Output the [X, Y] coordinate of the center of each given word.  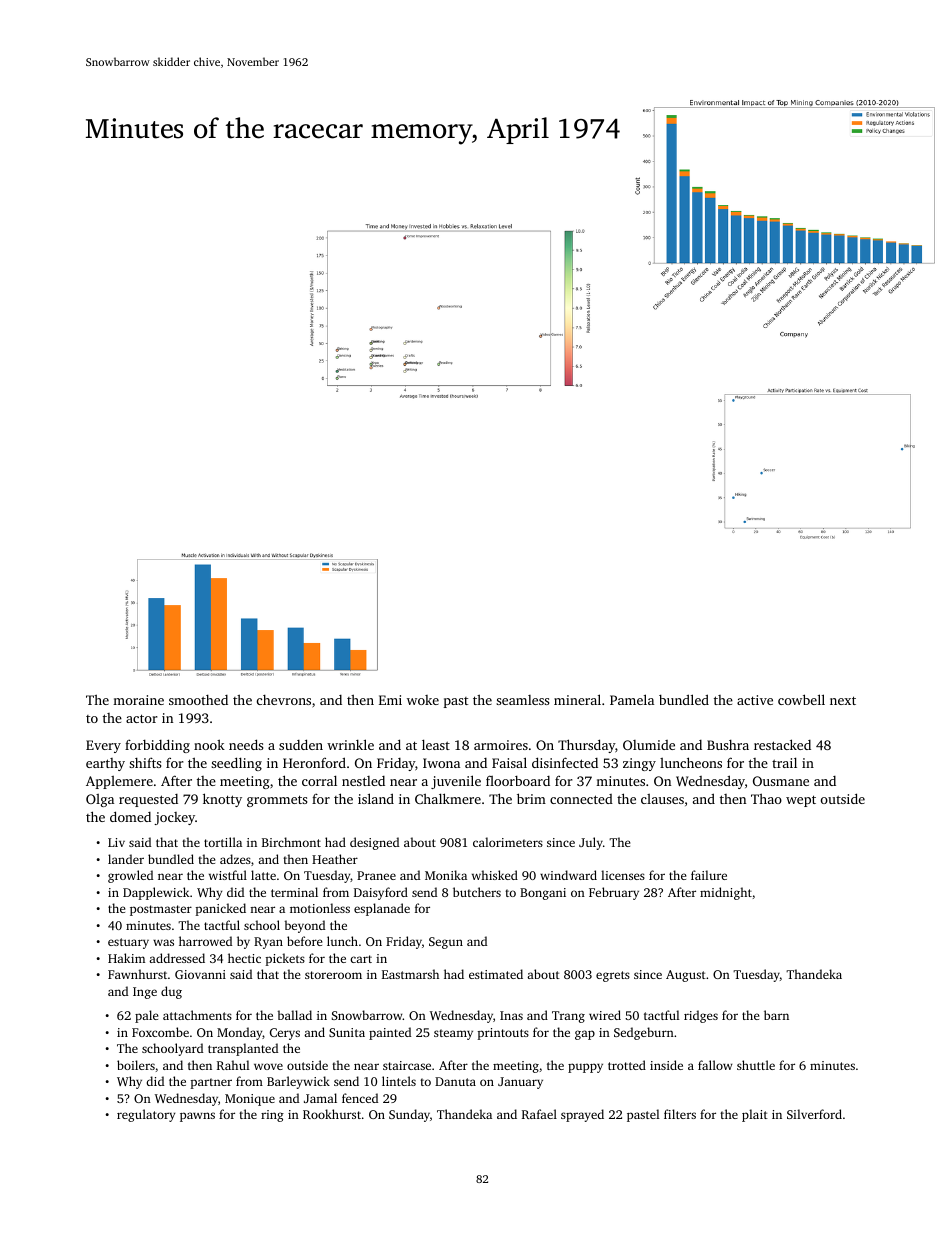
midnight [726, 893]
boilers [136, 1065]
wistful [228, 875]
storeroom [333, 975]
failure [709, 875]
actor [142, 718]
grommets [277, 801]
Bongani [543, 894]
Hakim [126, 958]
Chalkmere [448, 798]
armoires [501, 745]
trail [784, 762]
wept [801, 801]
